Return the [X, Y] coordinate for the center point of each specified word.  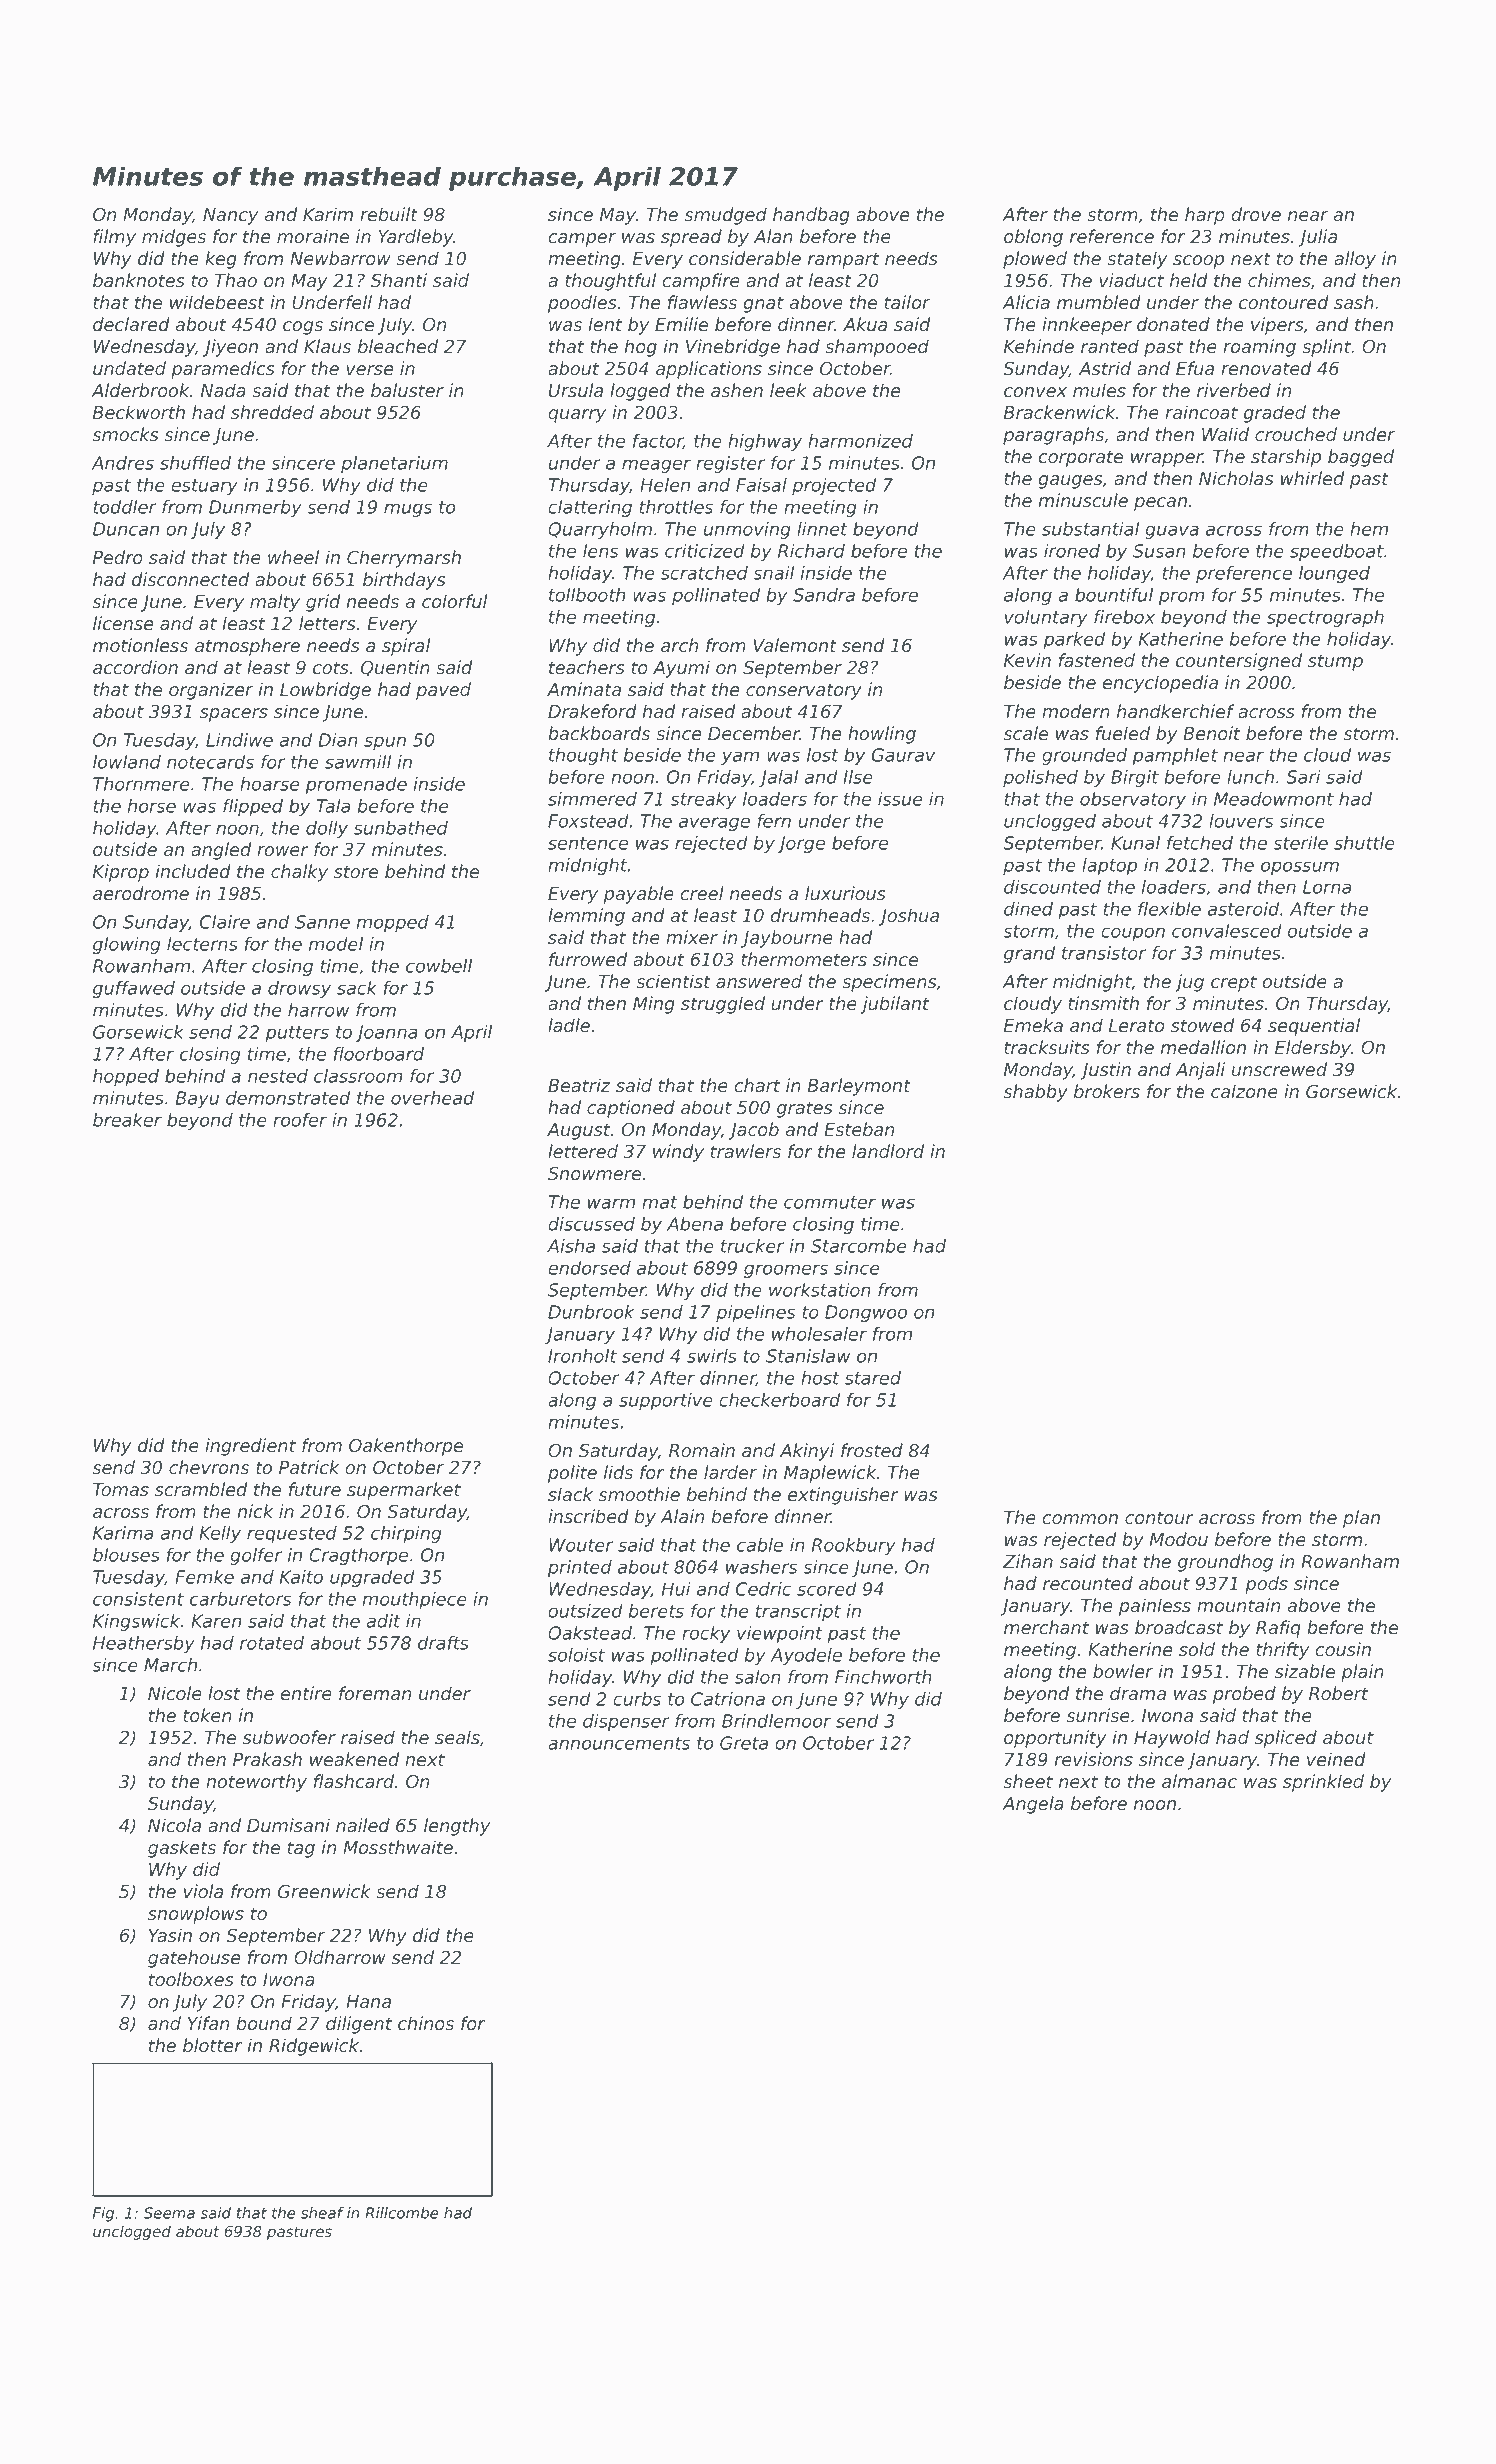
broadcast [1179, 1627]
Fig [103, 2214]
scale [1025, 733]
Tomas [121, 1490]
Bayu [197, 1099]
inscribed [588, 1516]
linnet [822, 529]
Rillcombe [402, 2213]
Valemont [795, 645]
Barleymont [859, 1087]
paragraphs [1054, 436]
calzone [1244, 1091]
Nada [223, 390]
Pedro [118, 557]
